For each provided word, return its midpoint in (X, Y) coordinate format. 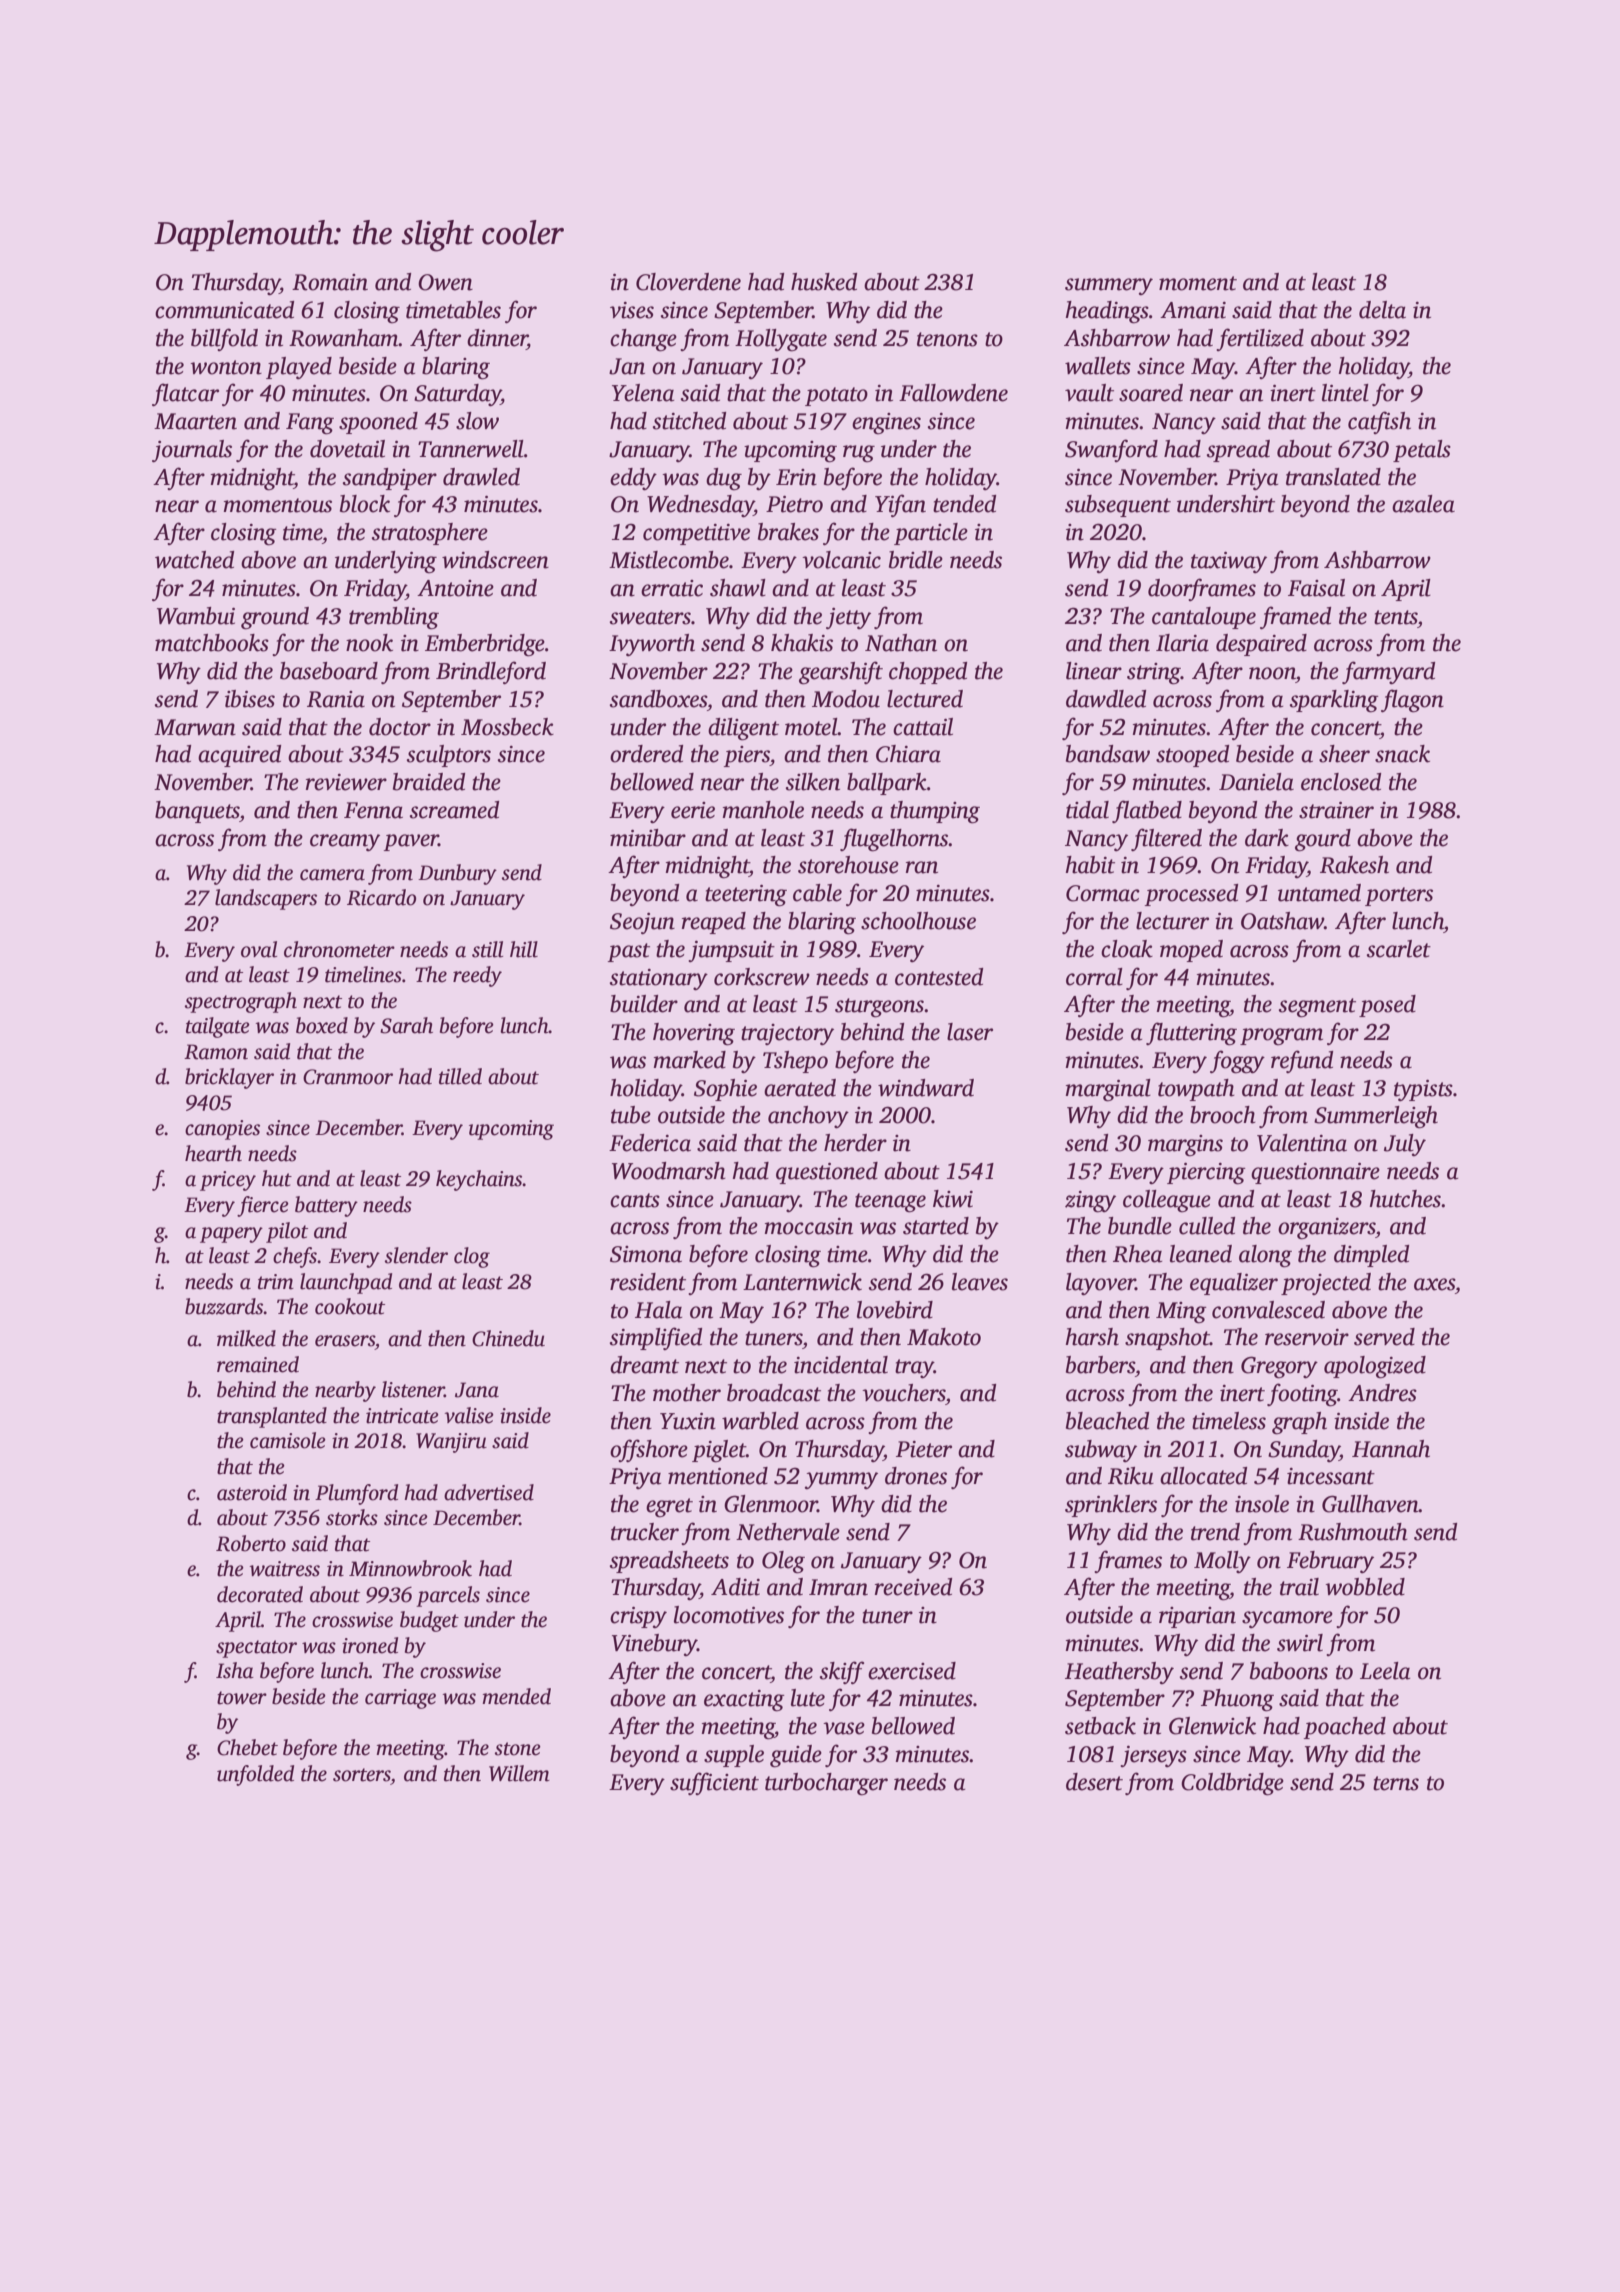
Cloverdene (688, 282)
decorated (260, 1594)
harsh (1092, 1337)
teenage (890, 1203)
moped (1191, 951)
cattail (923, 727)
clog (472, 1257)
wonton (226, 367)
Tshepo (795, 1062)
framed (1295, 617)
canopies (222, 1130)
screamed (454, 810)
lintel (1345, 393)
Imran (838, 1587)
